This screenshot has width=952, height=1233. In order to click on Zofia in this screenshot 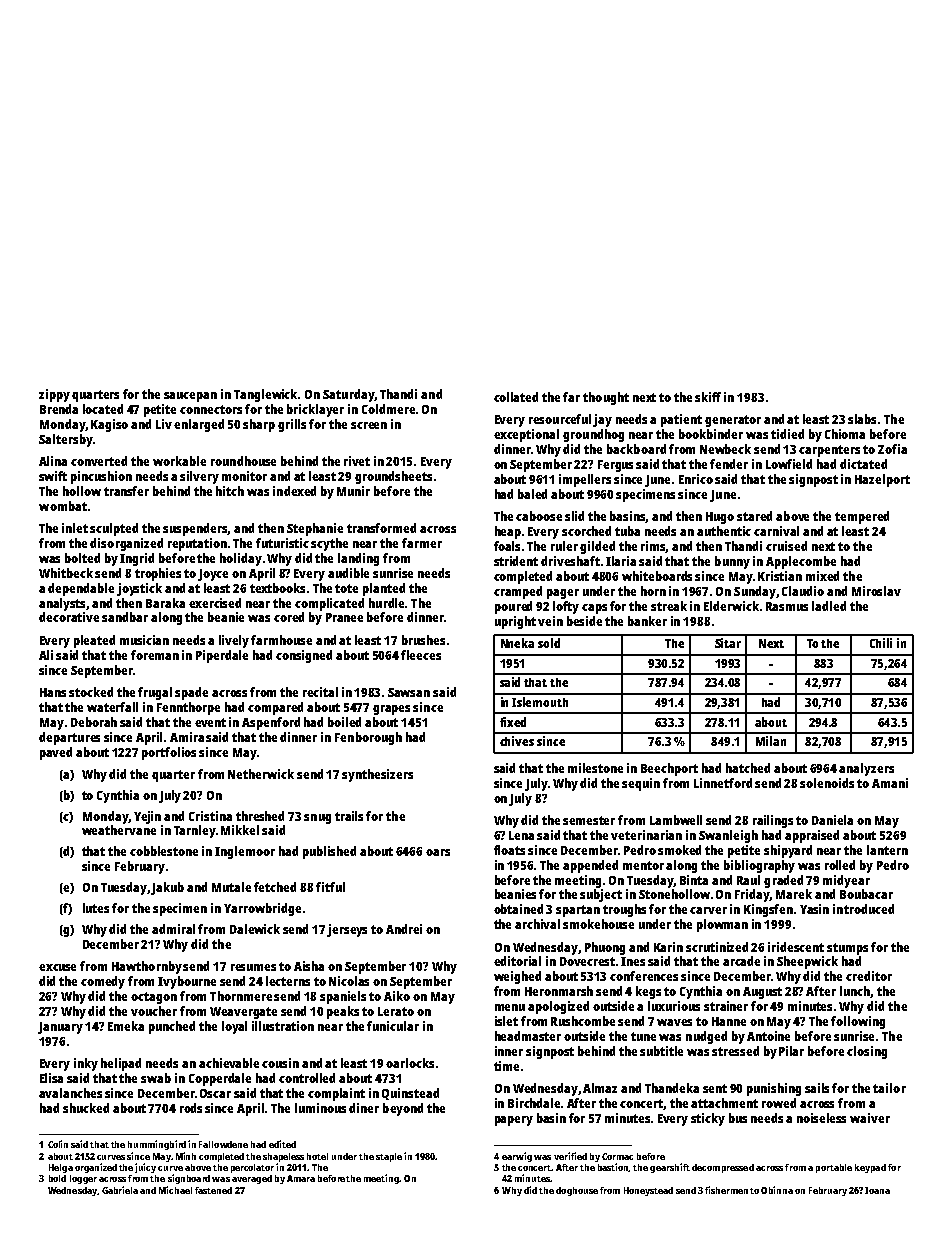, I will do `click(892, 449)`.
